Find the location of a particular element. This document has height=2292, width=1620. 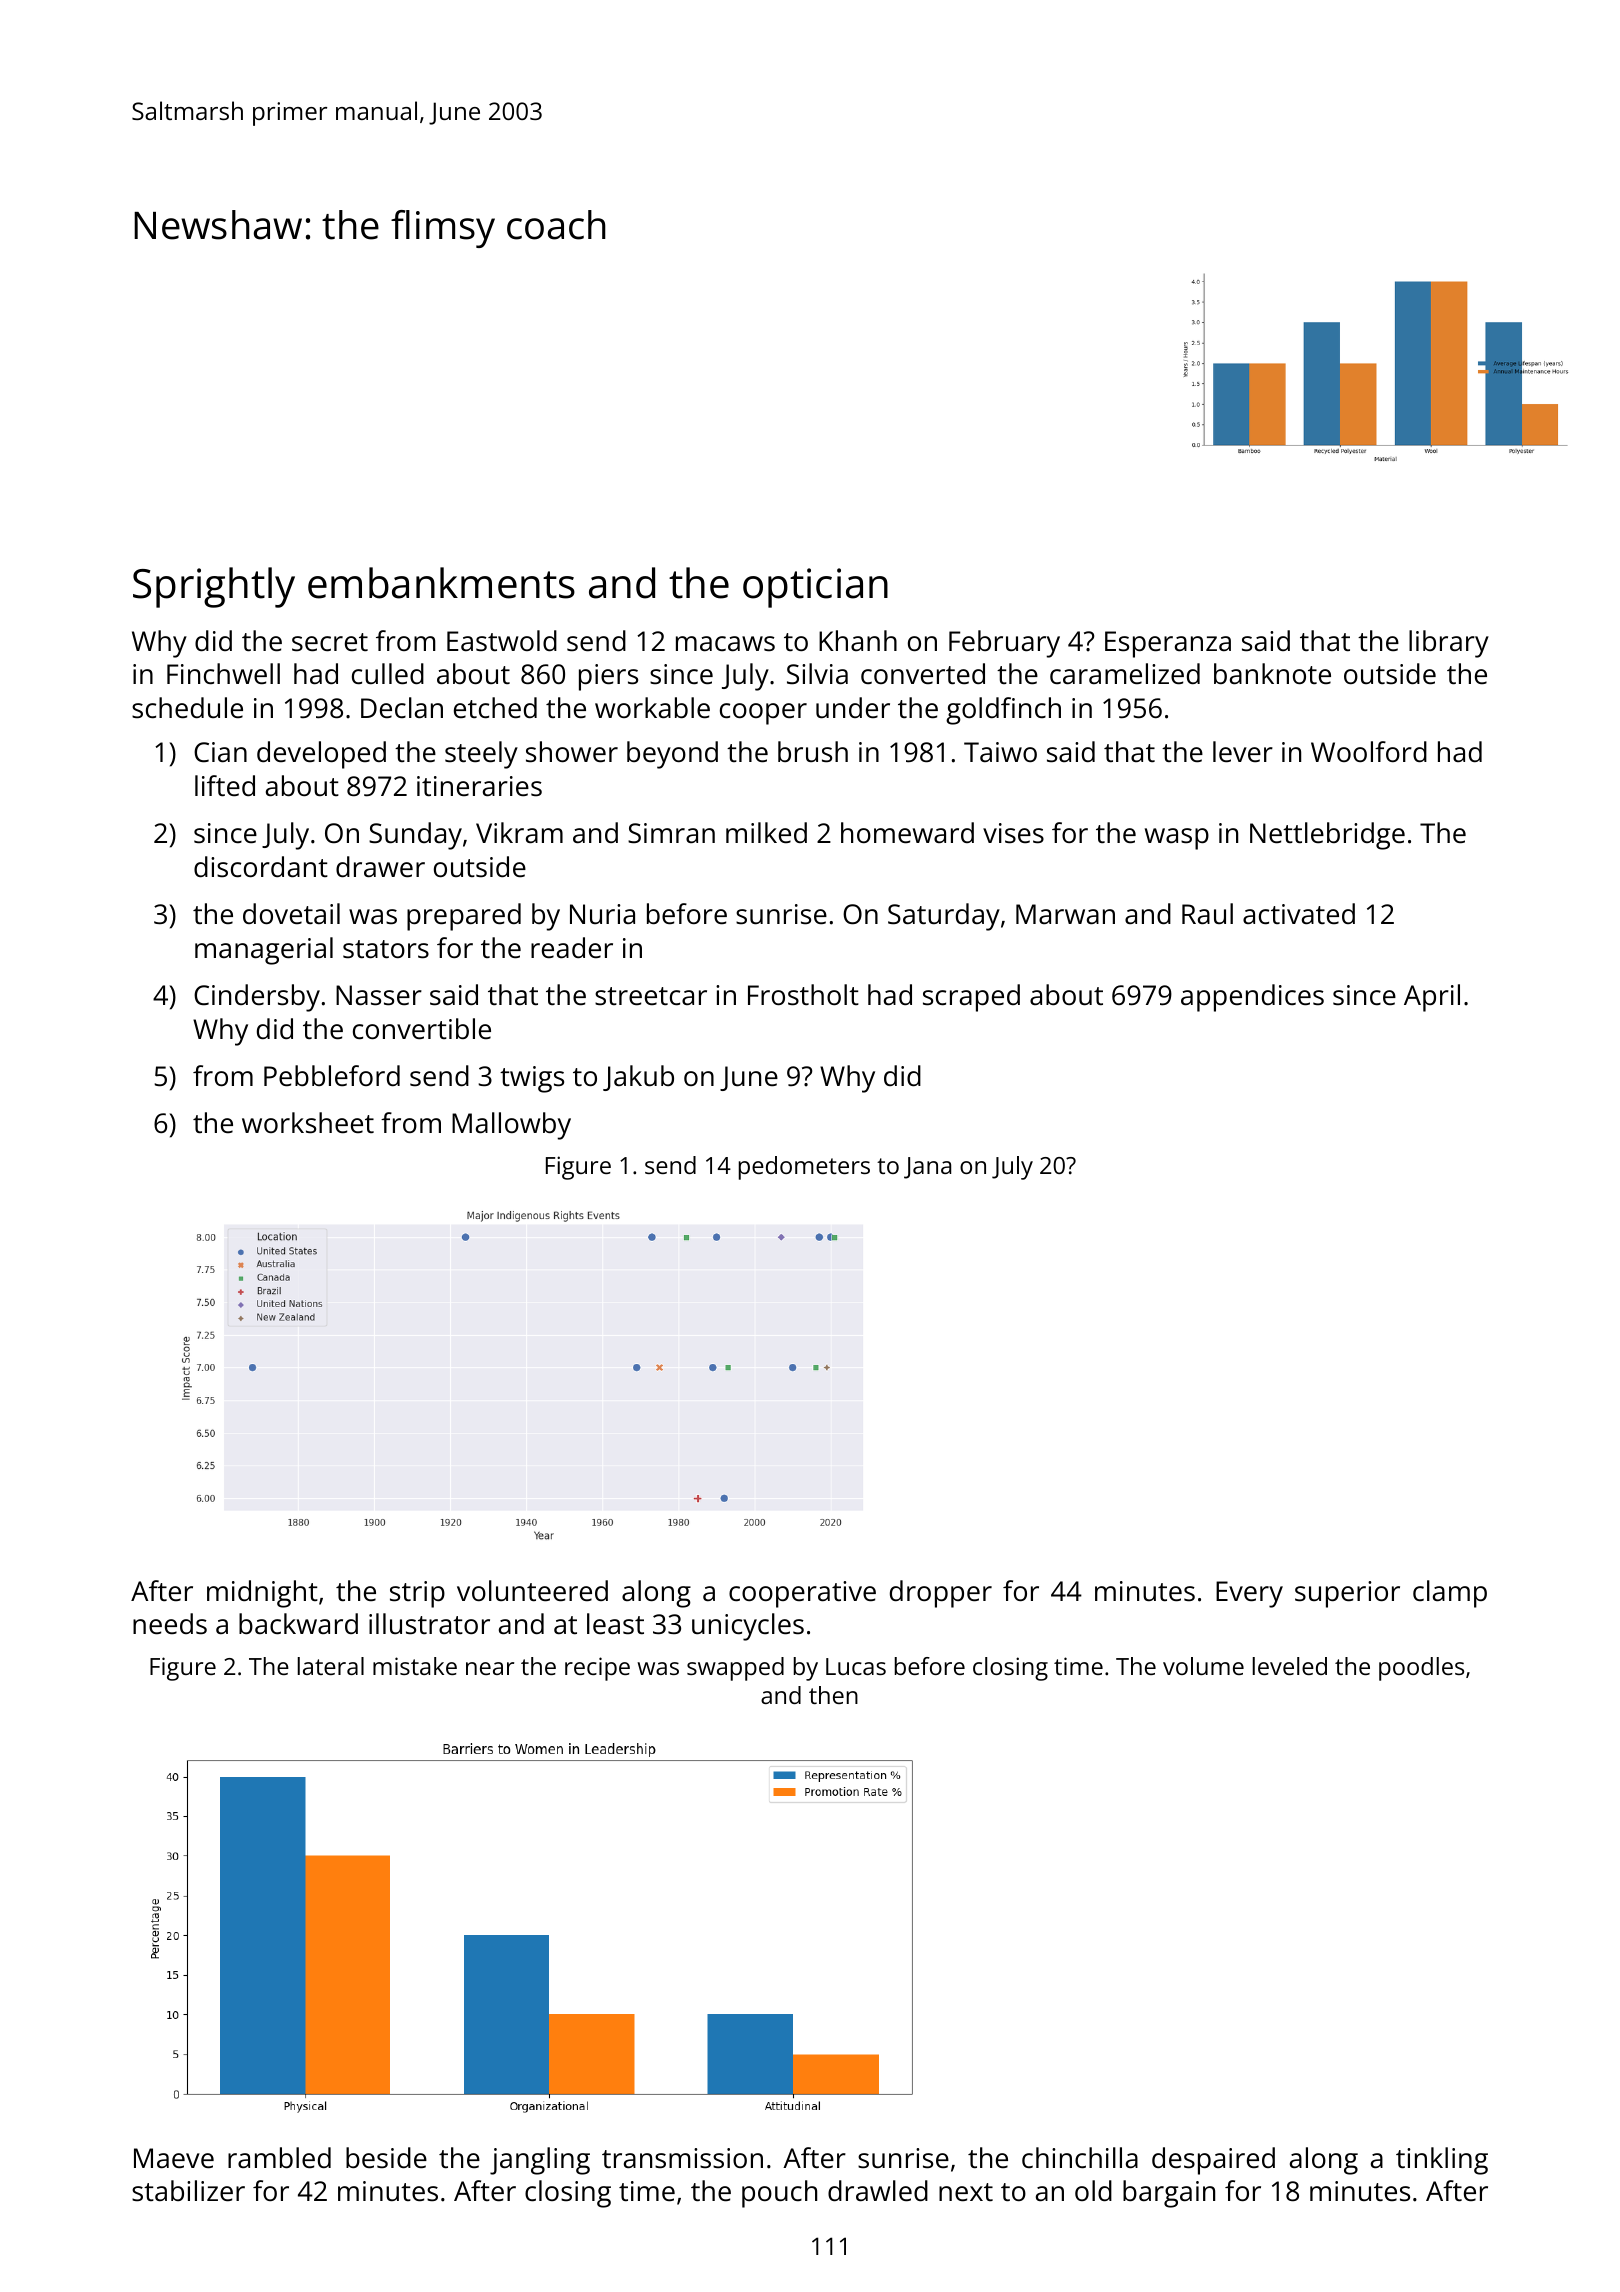

worksheet is located at coordinates (308, 1123).
